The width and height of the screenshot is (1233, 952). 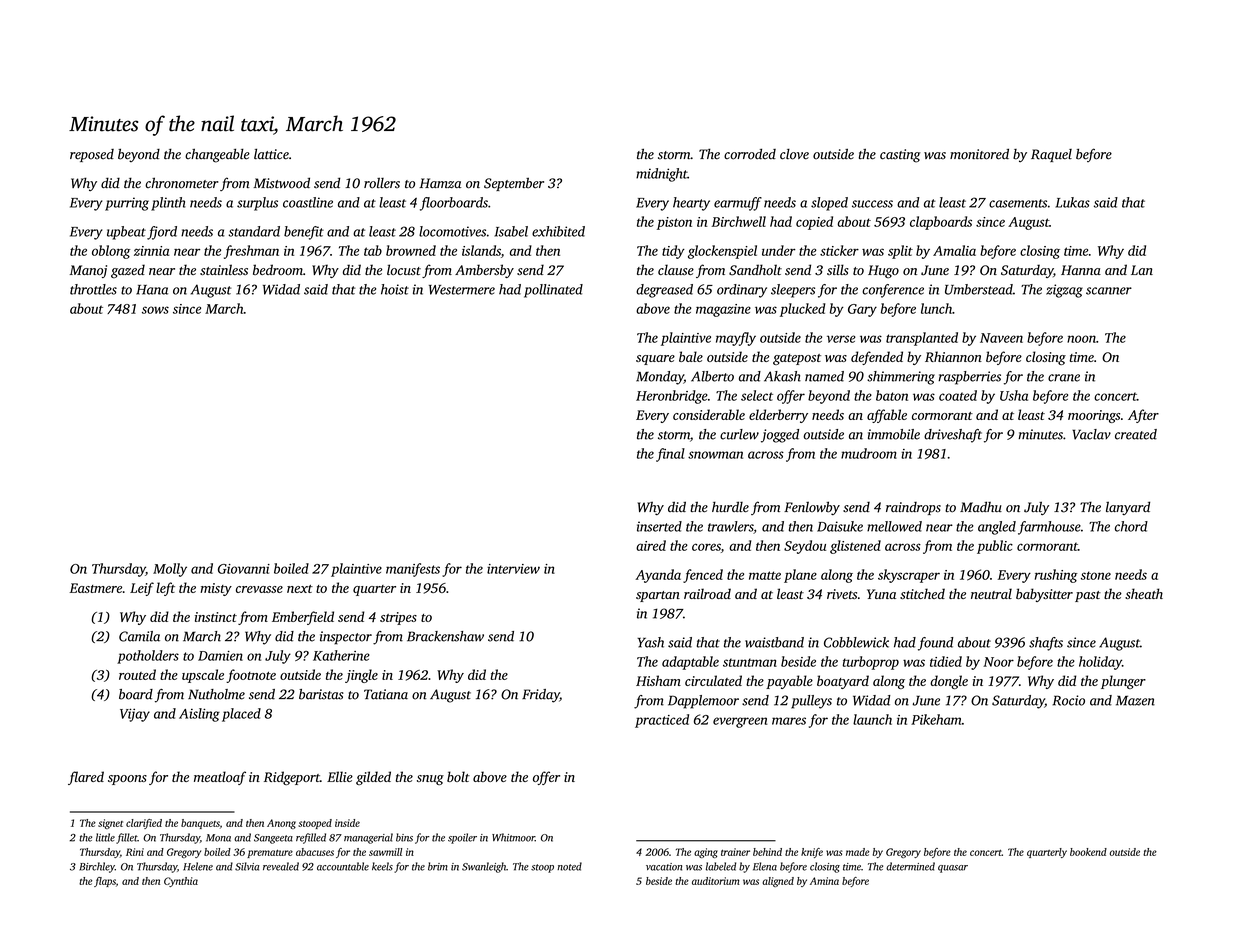 I want to click on monitored, so click(x=979, y=154).
